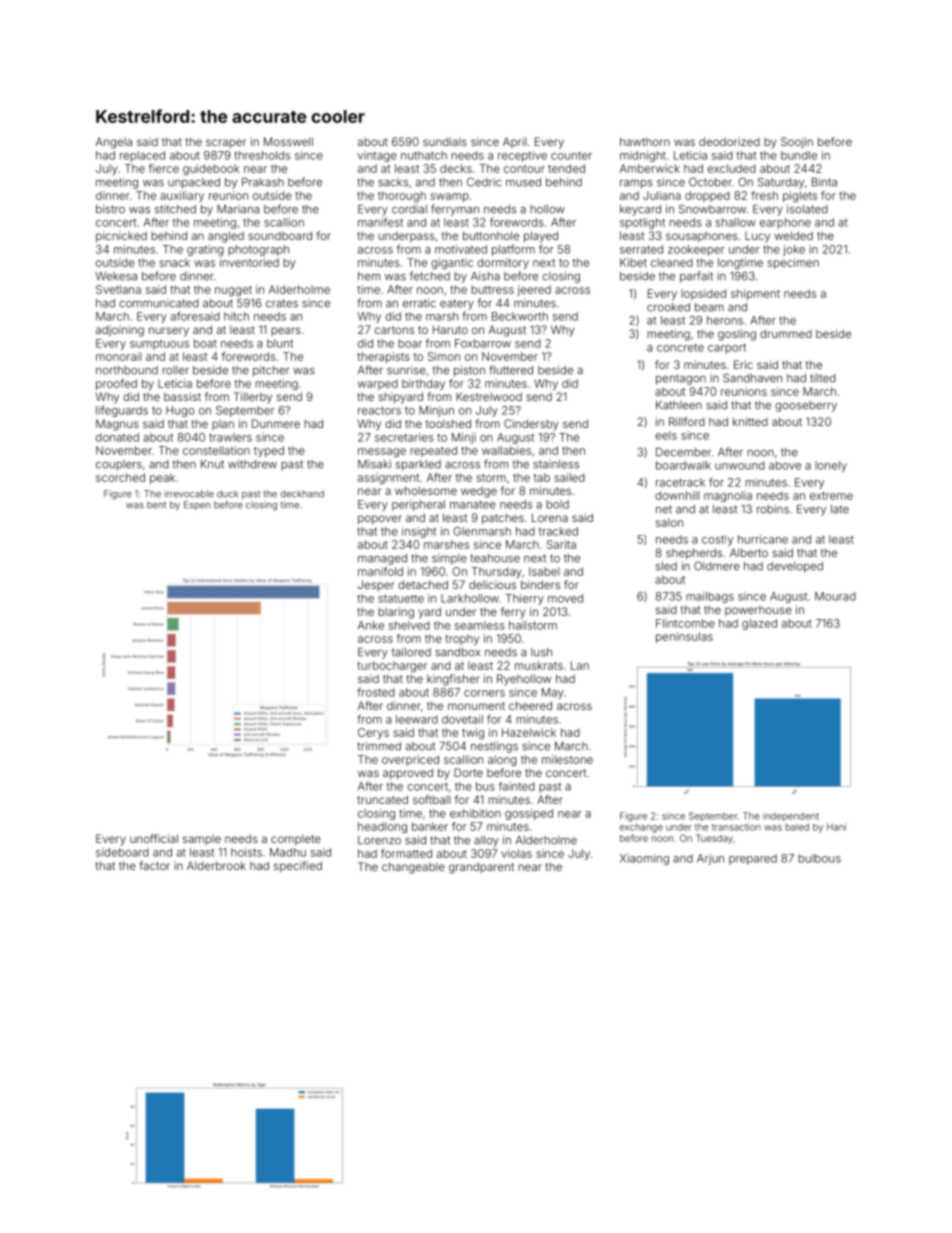 The image size is (952, 1233). Describe the element at coordinates (685, 623) in the screenshot. I see `Flintcombe` at that location.
